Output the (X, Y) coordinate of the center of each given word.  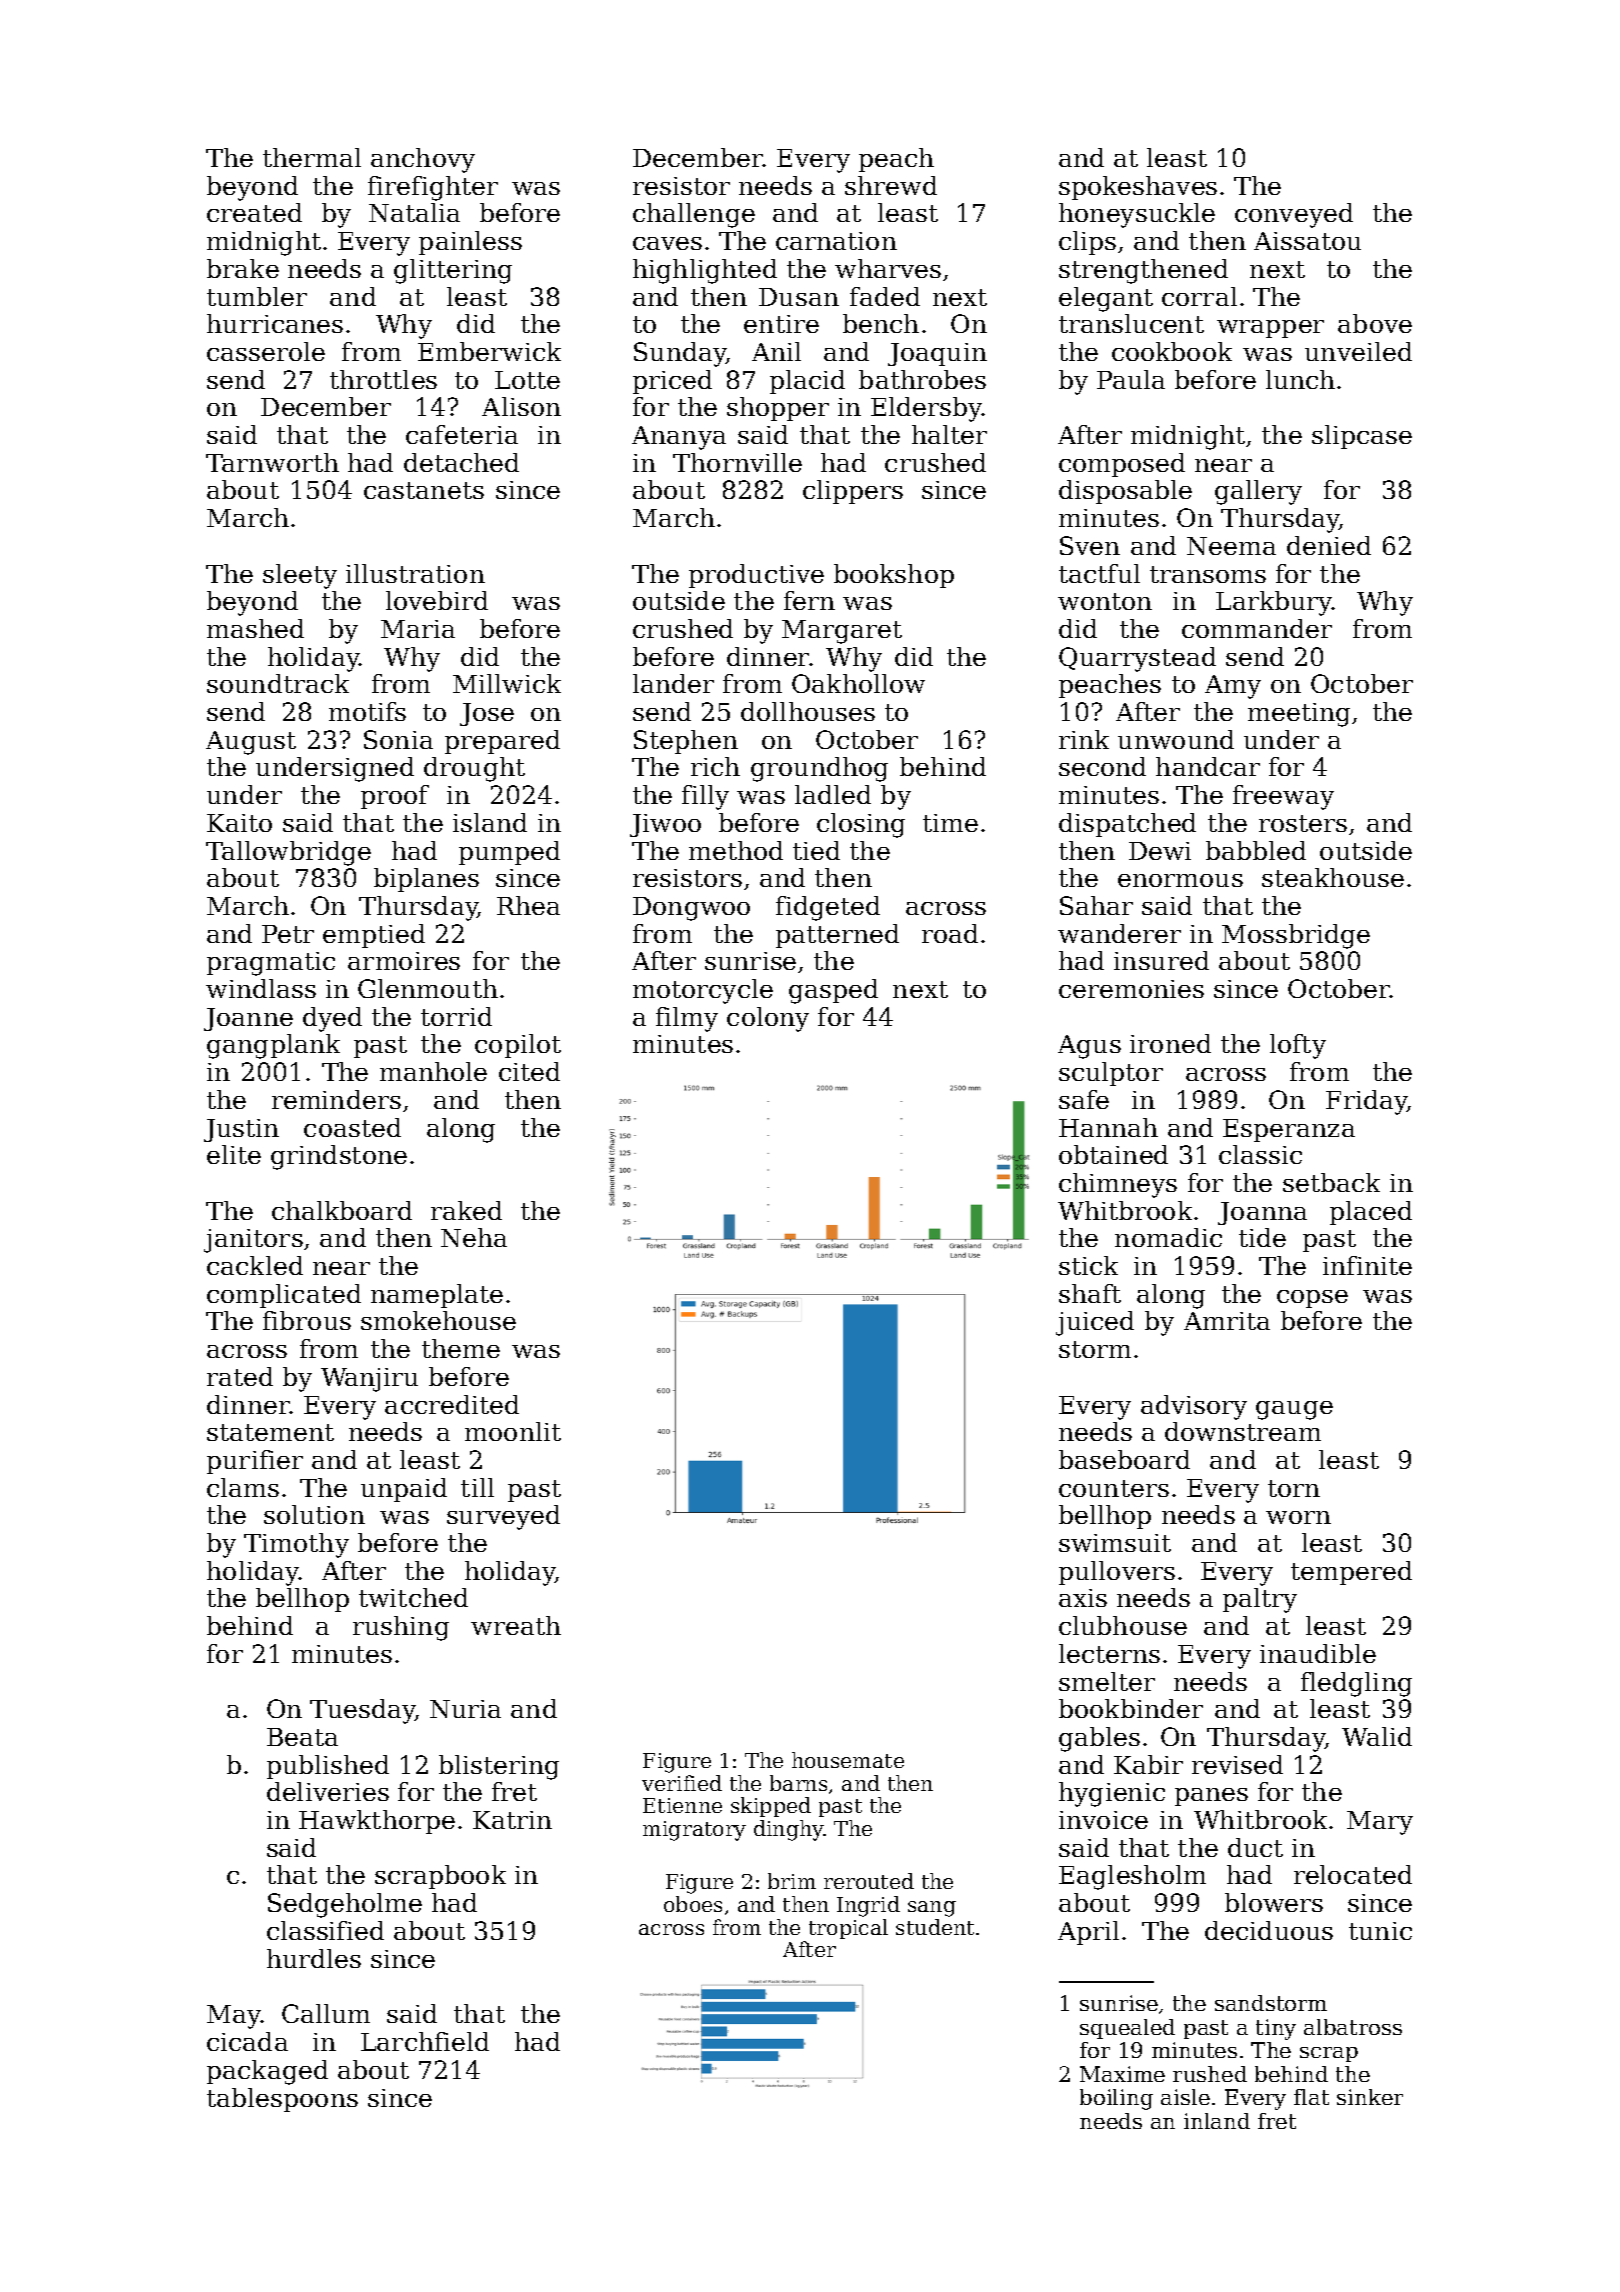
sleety (300, 576)
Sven (1090, 545)
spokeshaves (1138, 188)
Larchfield (425, 2041)
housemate (848, 1760)
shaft (1090, 1293)
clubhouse (1123, 1625)
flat (1311, 2097)
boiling (1116, 2099)
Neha (474, 1237)
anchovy (423, 160)
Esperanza (1289, 1130)
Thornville (737, 462)
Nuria (465, 1709)
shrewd (891, 185)
